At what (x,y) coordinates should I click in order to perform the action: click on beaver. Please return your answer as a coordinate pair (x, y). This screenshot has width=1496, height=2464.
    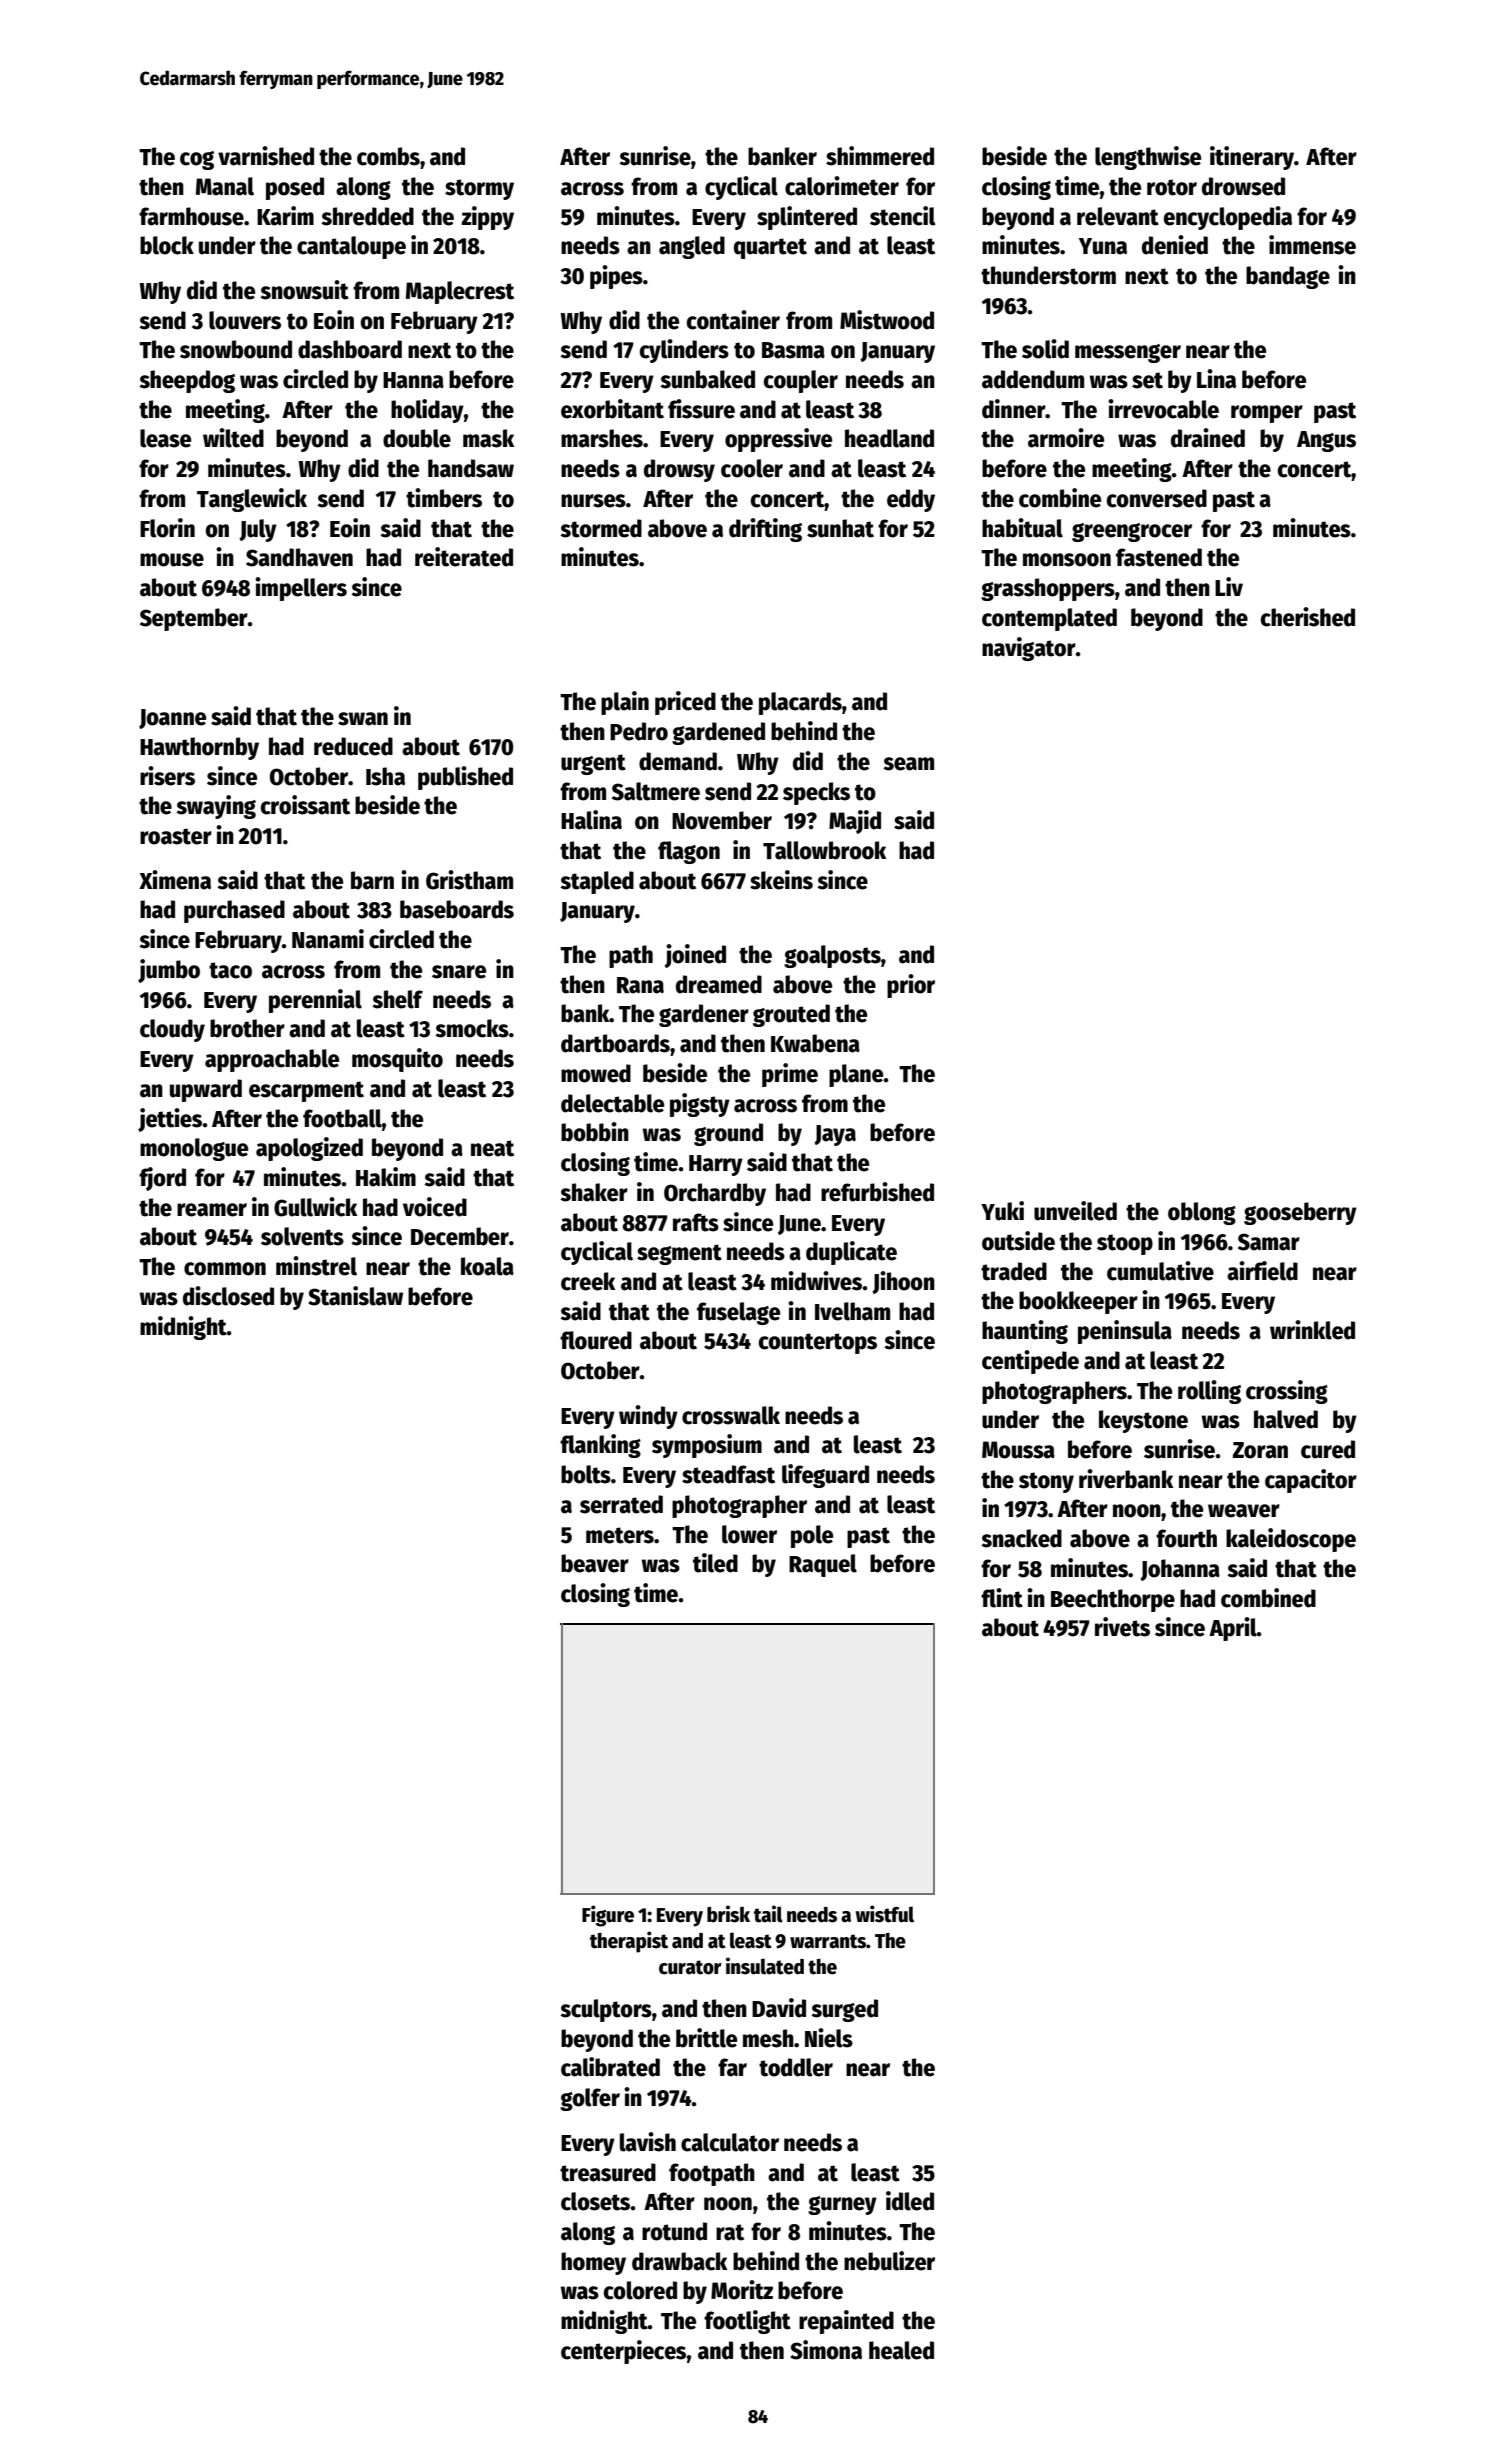
    Looking at the image, I should click on (595, 1563).
